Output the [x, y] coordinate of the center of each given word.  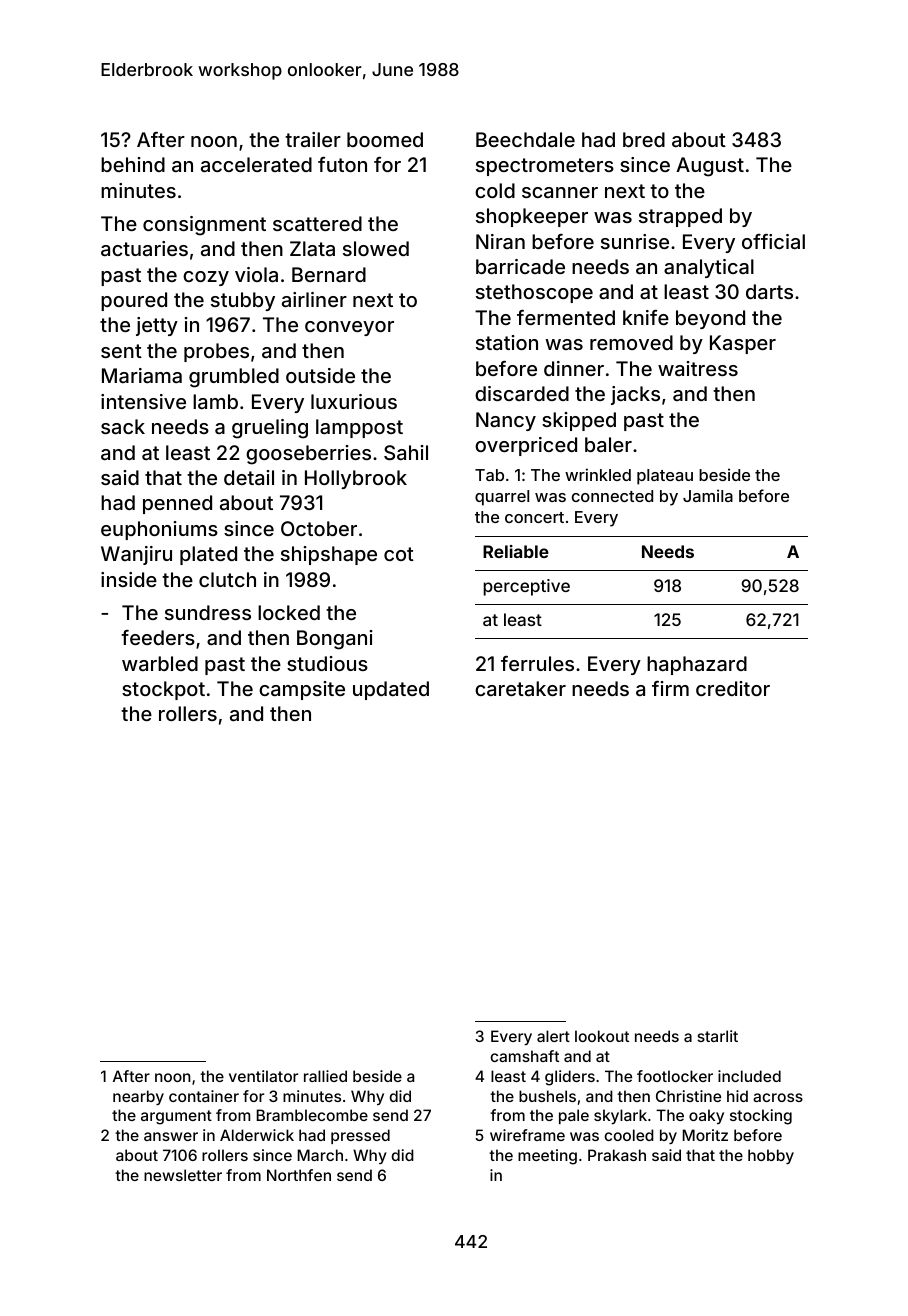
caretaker [520, 688]
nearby [138, 1097]
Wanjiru [136, 555]
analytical [709, 268]
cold [495, 190]
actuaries [144, 248]
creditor [733, 688]
